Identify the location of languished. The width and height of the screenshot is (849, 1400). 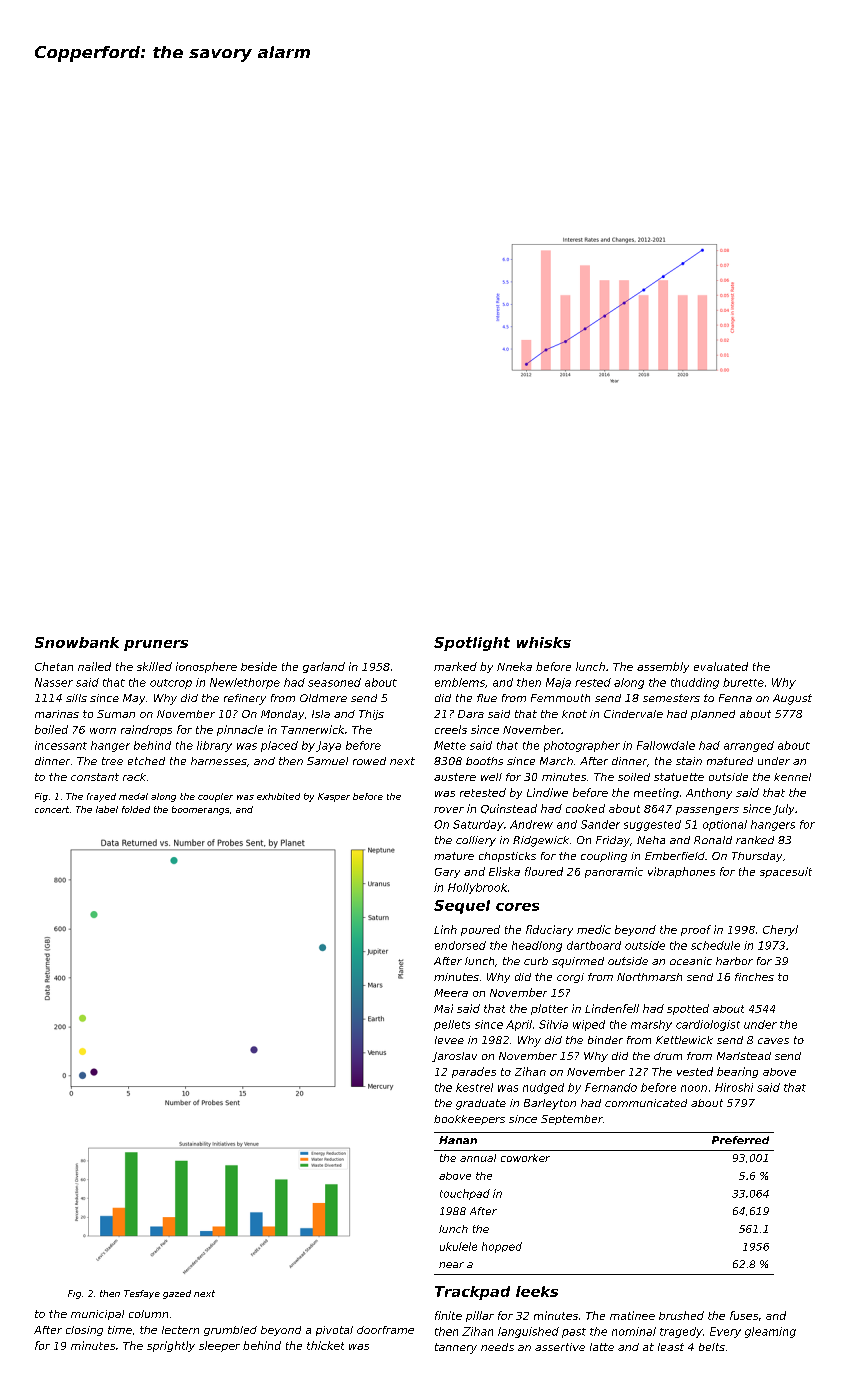
(528, 1332).
